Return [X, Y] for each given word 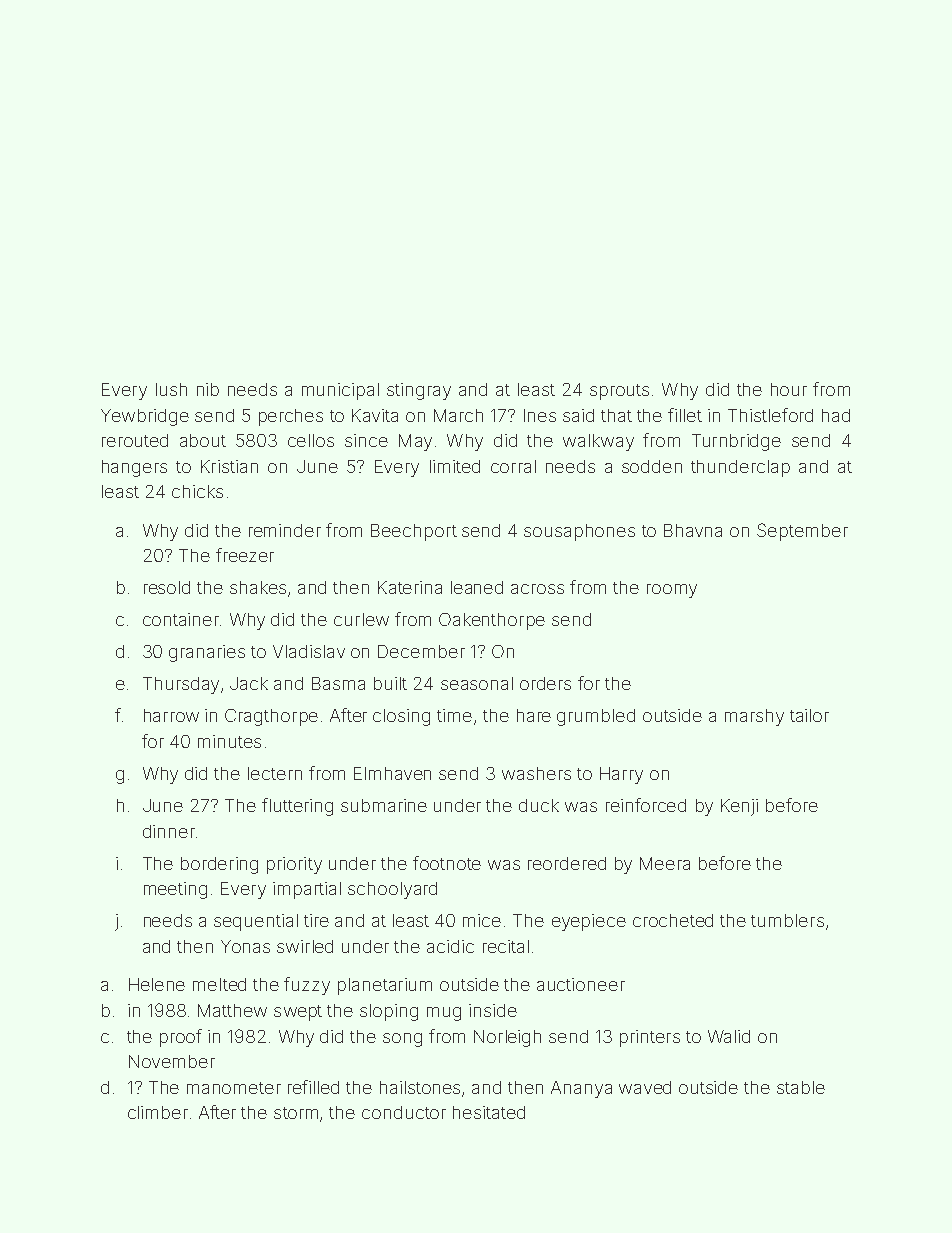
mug [444, 1014]
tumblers [787, 920]
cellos [311, 440]
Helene [157, 984]
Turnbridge [736, 442]
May [415, 442]
